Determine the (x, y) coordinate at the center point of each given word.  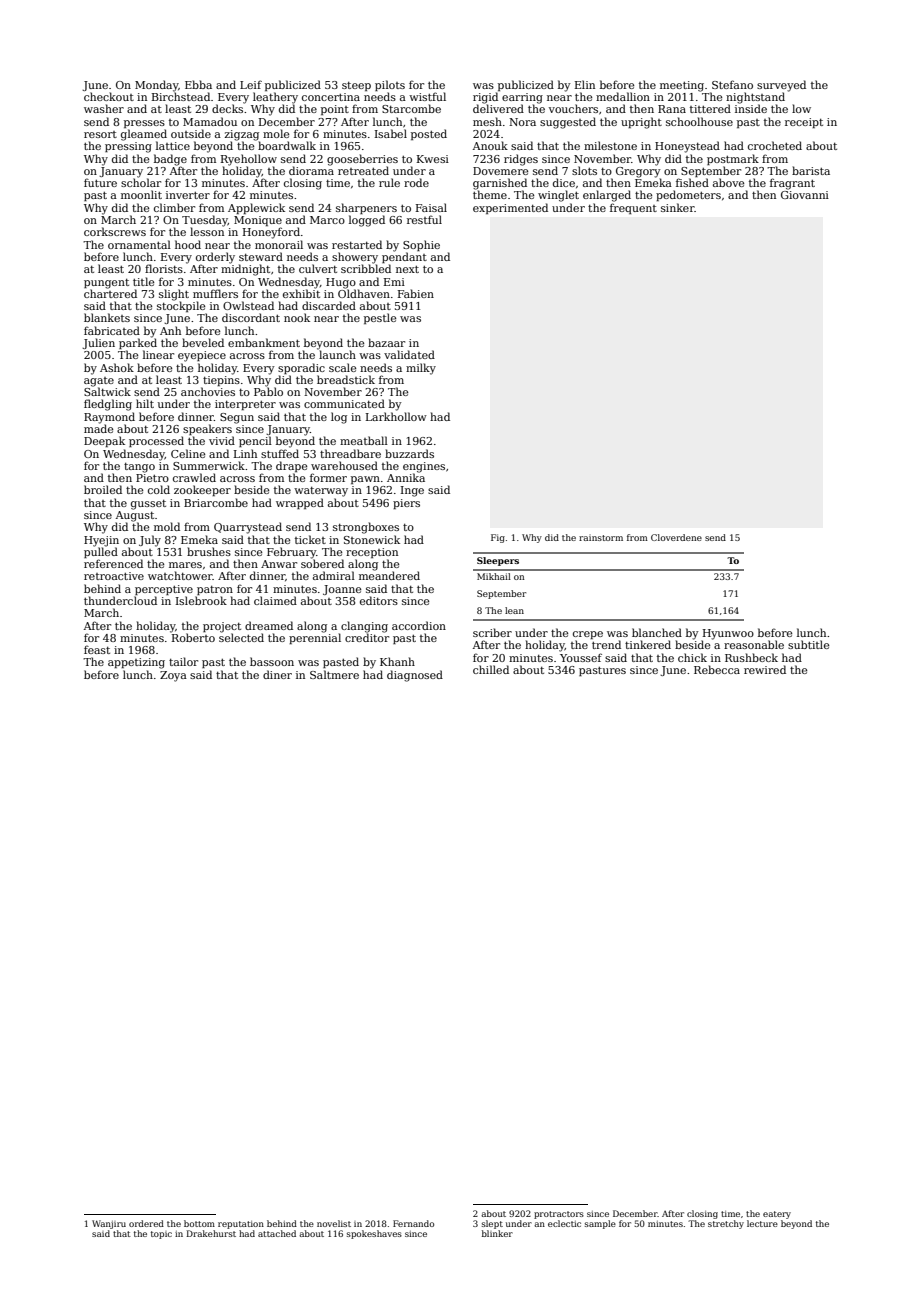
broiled (103, 489)
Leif (251, 84)
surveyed (781, 86)
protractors (559, 1215)
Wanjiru (109, 1224)
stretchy (726, 1224)
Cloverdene (676, 537)
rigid (485, 98)
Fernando (413, 1223)
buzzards (409, 453)
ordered (146, 1223)
